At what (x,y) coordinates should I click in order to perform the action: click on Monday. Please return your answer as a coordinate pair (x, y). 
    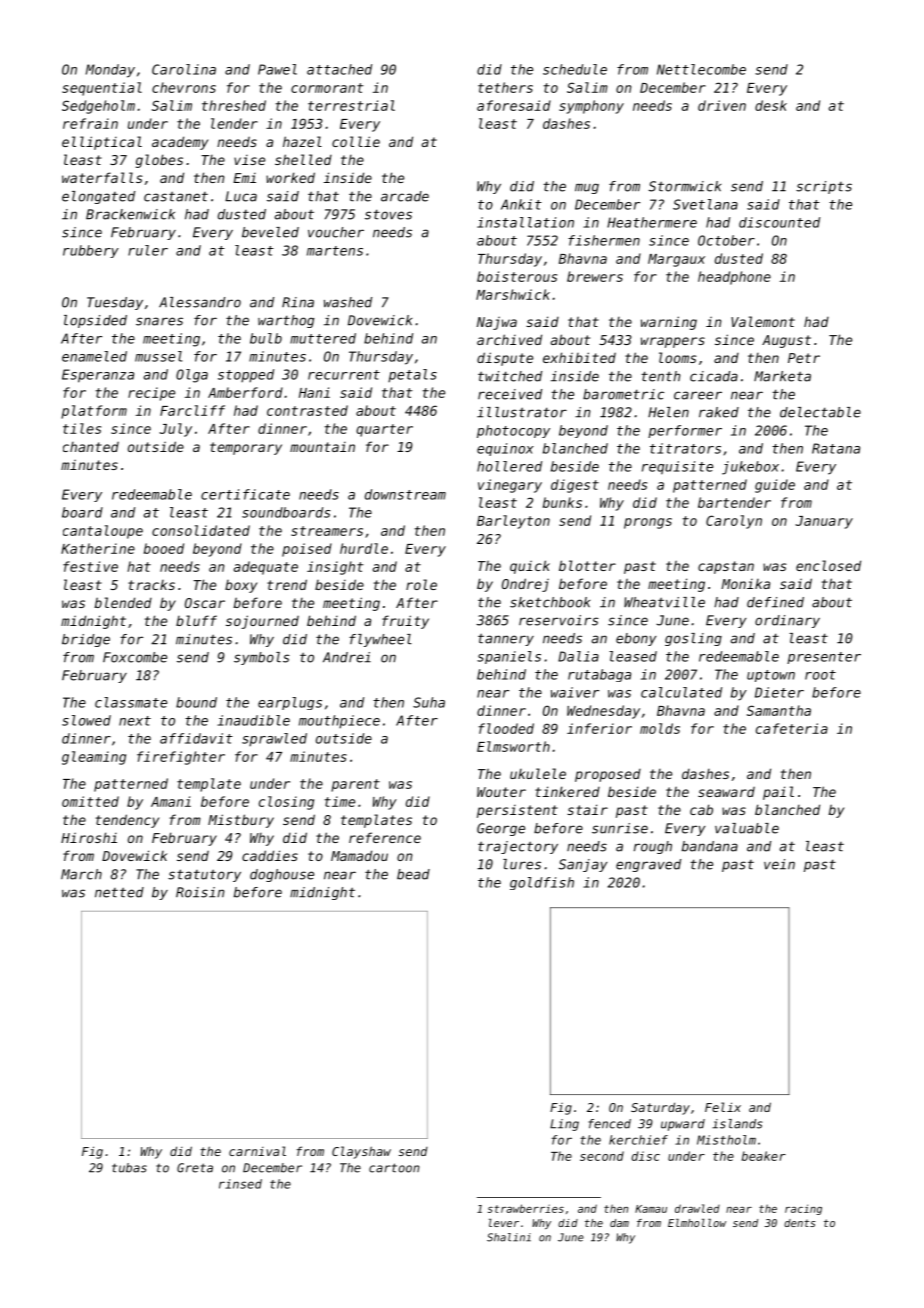
    Looking at the image, I should click on (110, 71).
